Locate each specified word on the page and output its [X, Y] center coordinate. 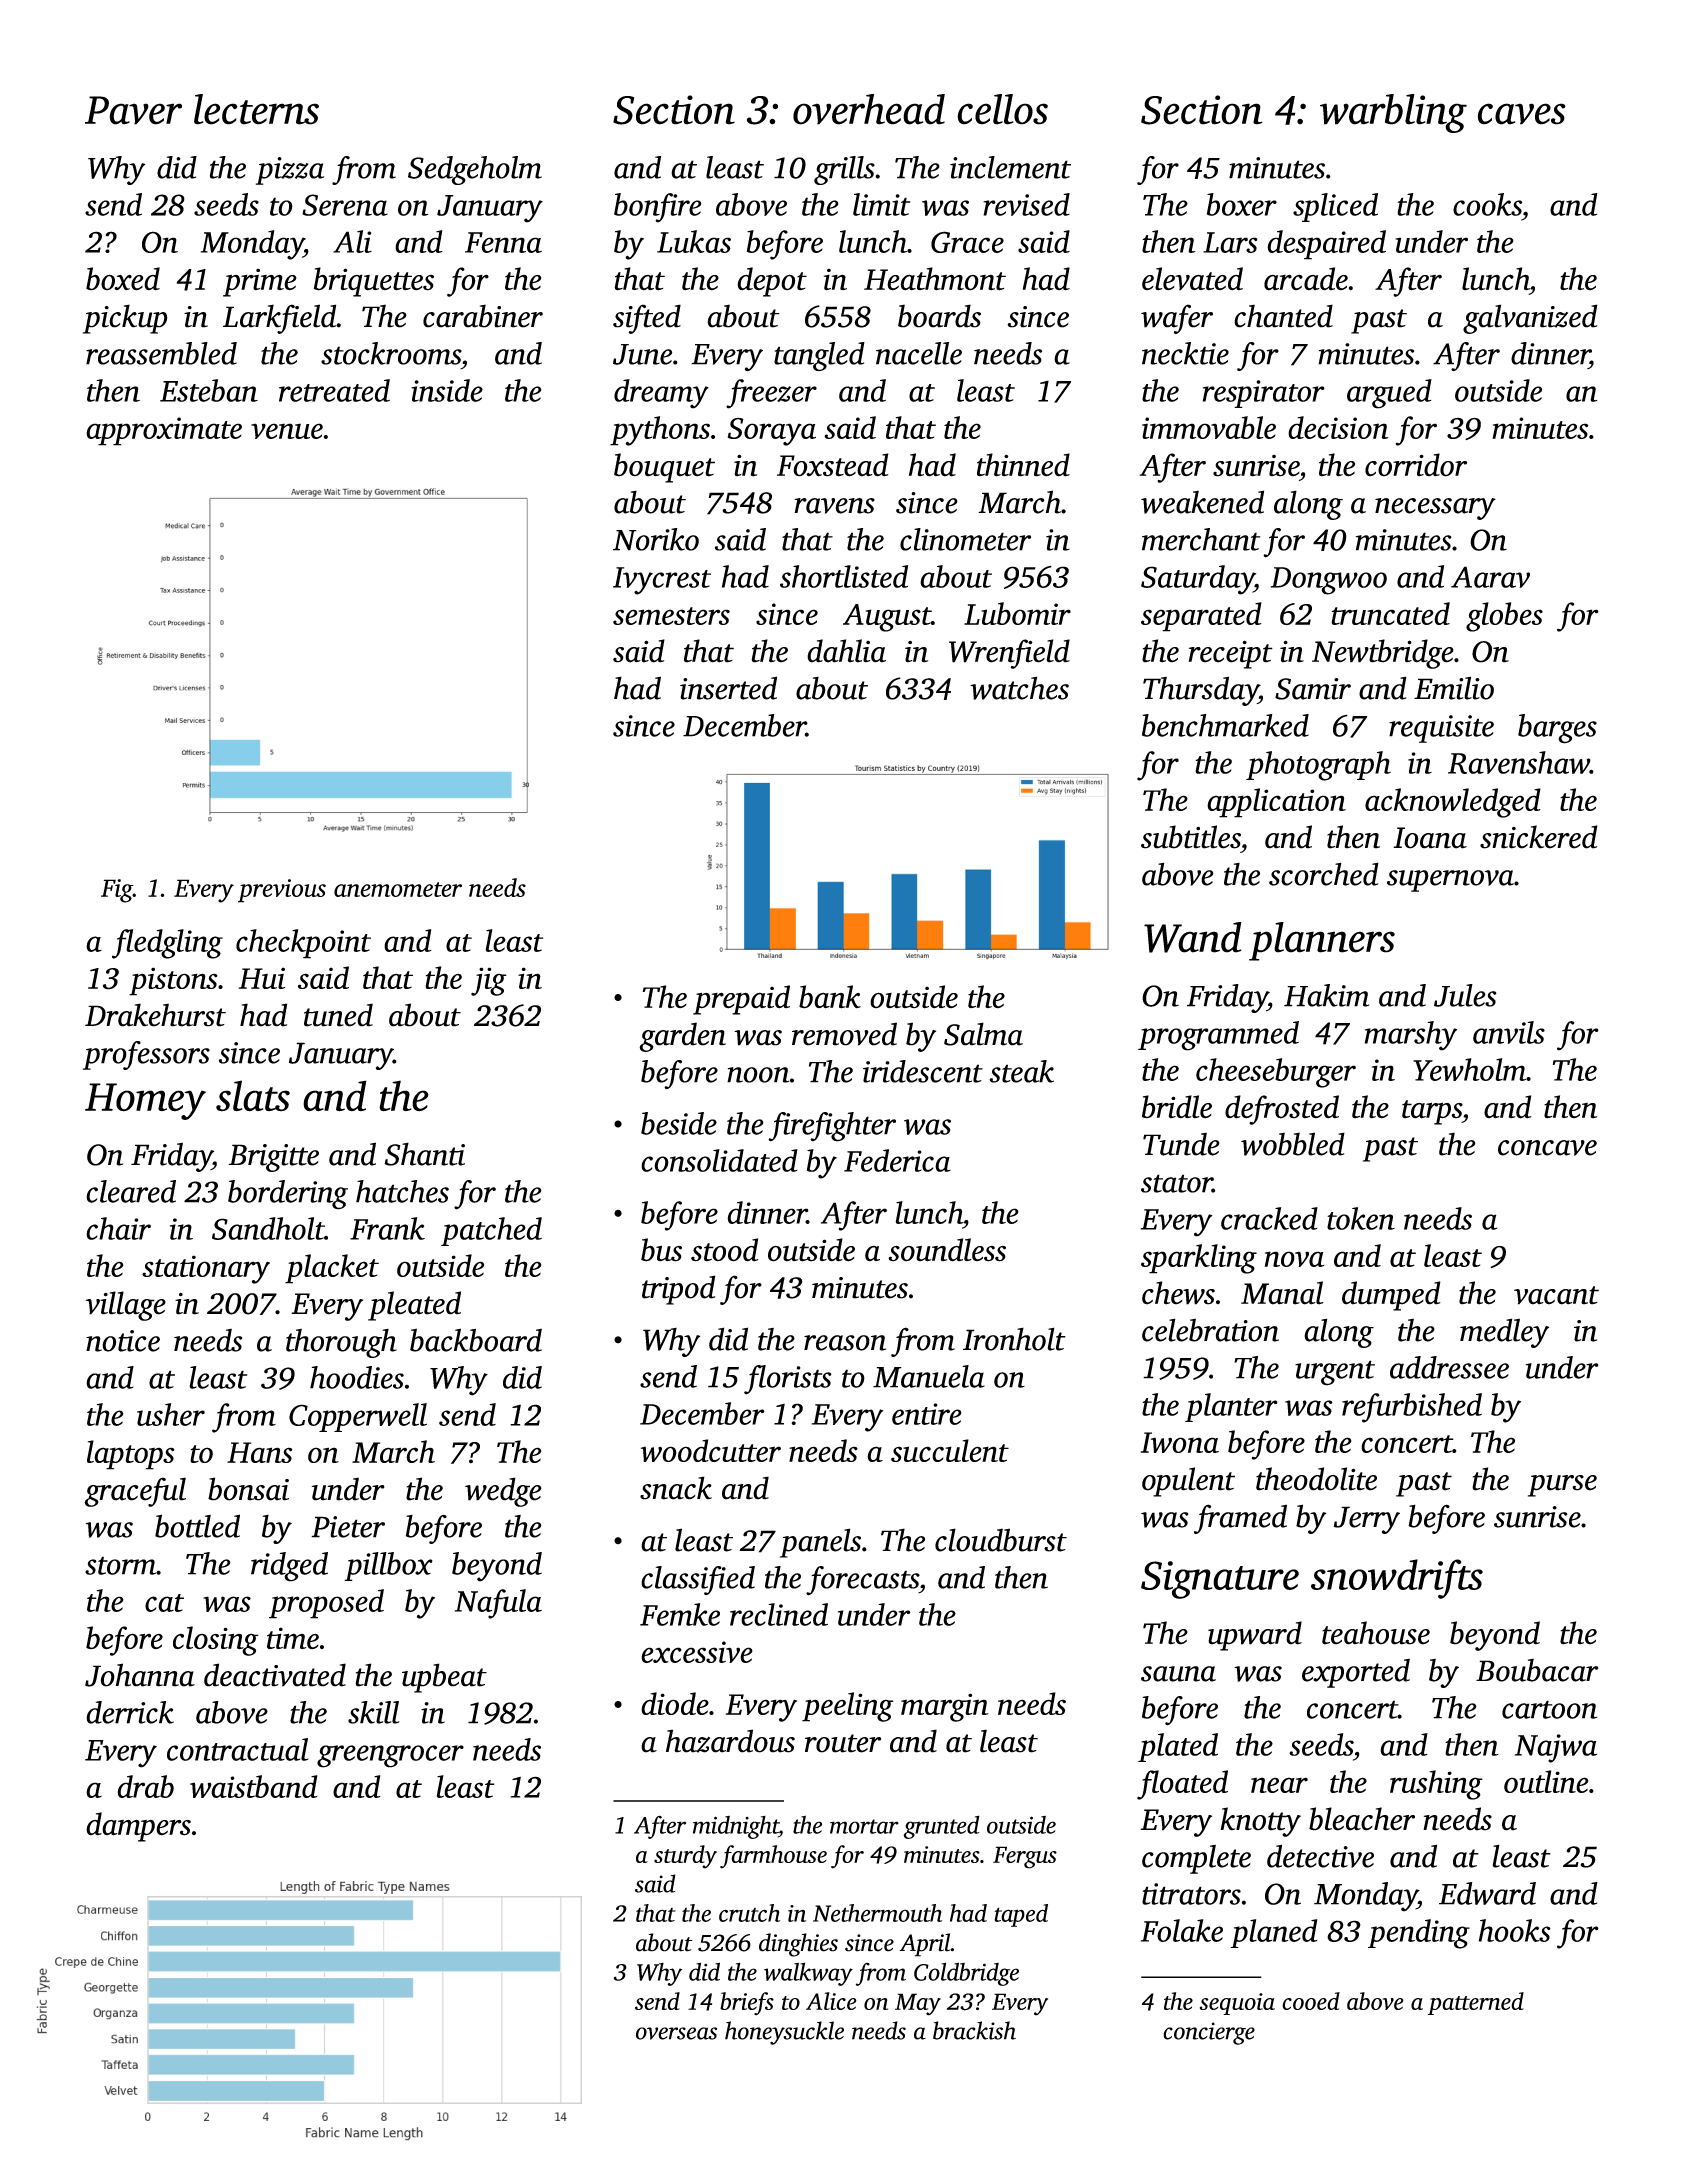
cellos [1002, 109]
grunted [941, 1827]
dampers [138, 1827]
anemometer [398, 889]
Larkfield [280, 319]
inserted [728, 688]
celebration [1210, 1330]
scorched [1324, 874]
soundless [947, 1250]
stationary [206, 1269]
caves [1521, 114]
